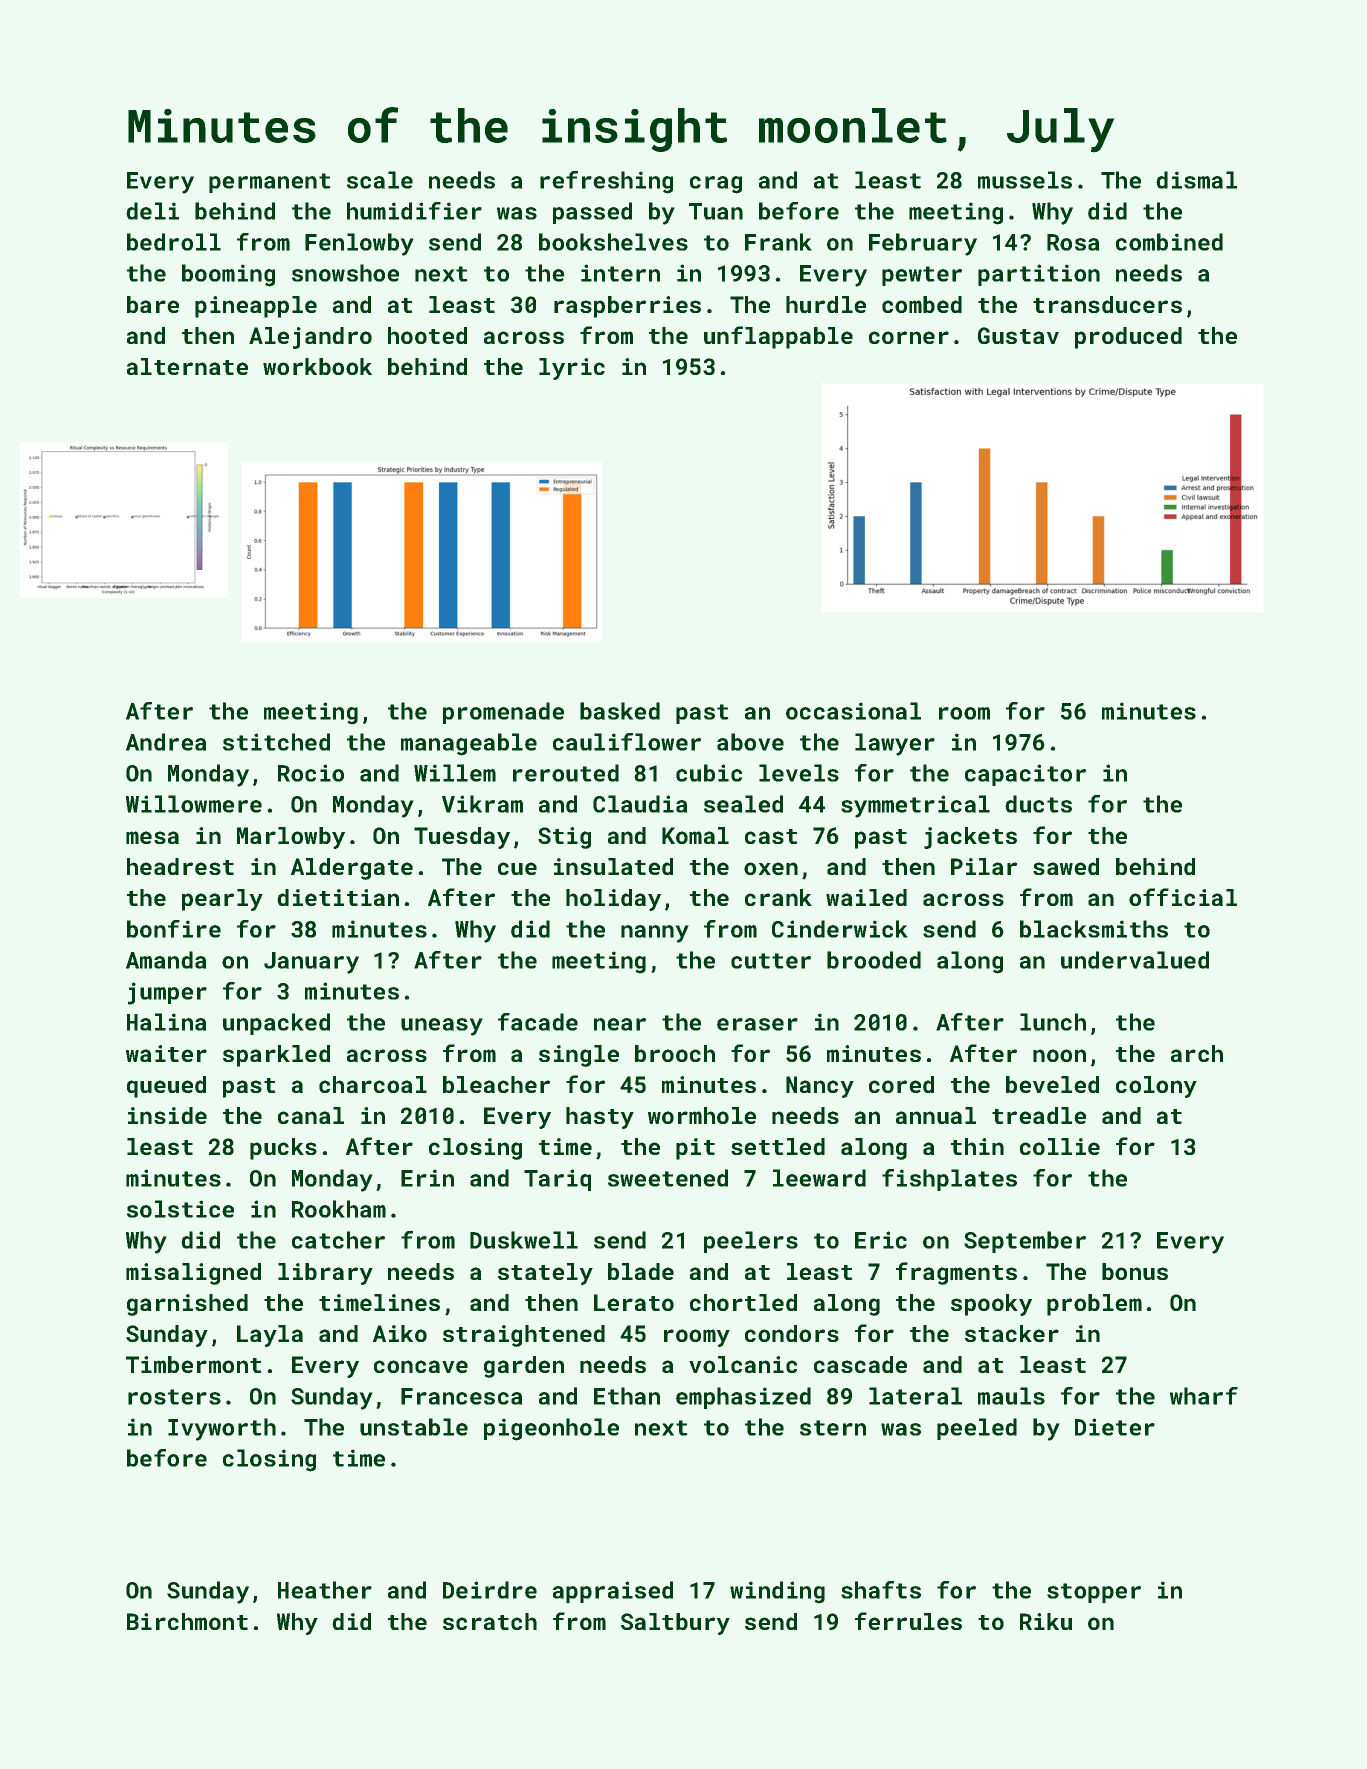  What do you see at coordinates (359, 244) in the image?
I see `Fenlowby` at bounding box center [359, 244].
